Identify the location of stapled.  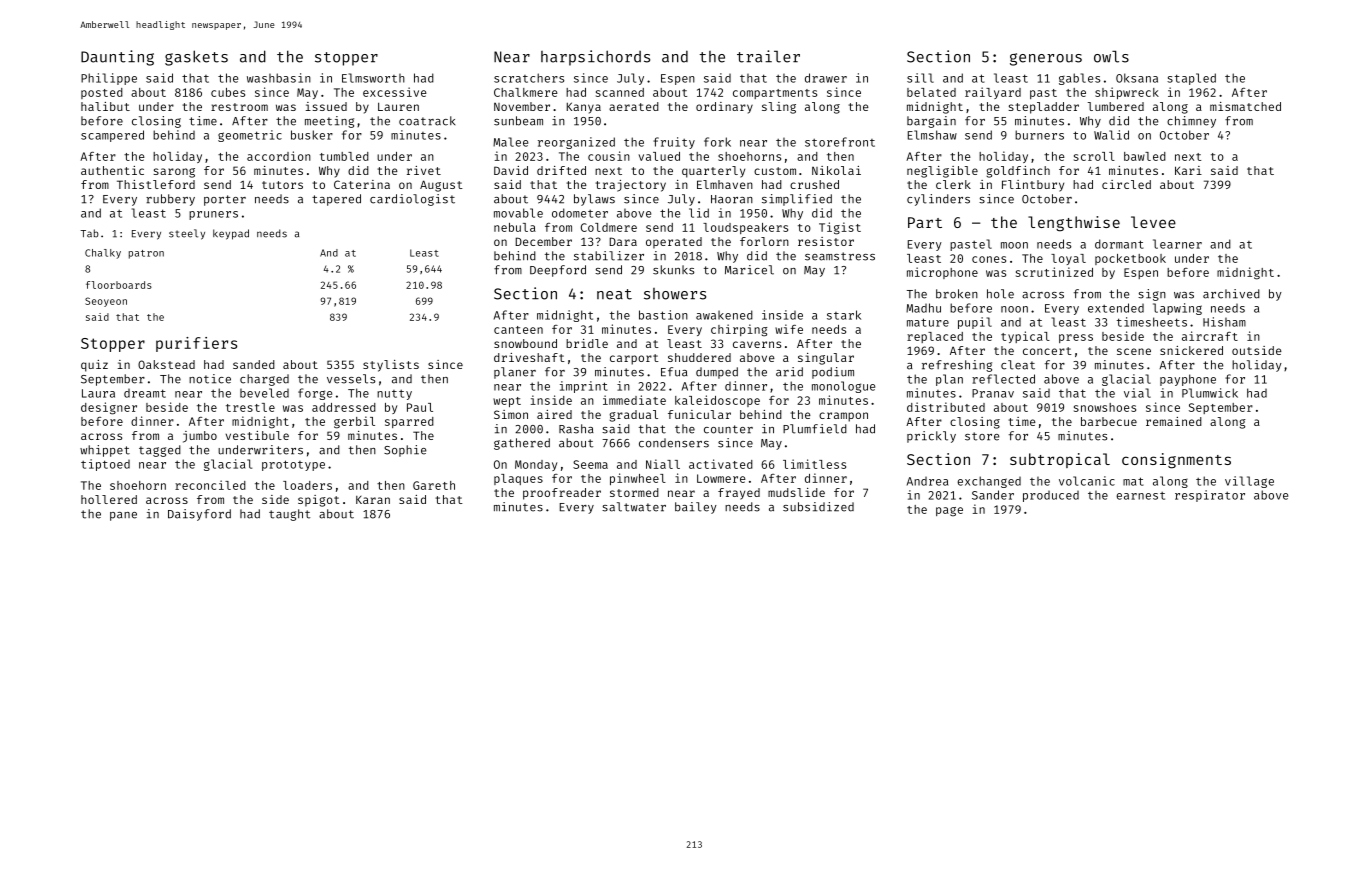
(1191, 79).
